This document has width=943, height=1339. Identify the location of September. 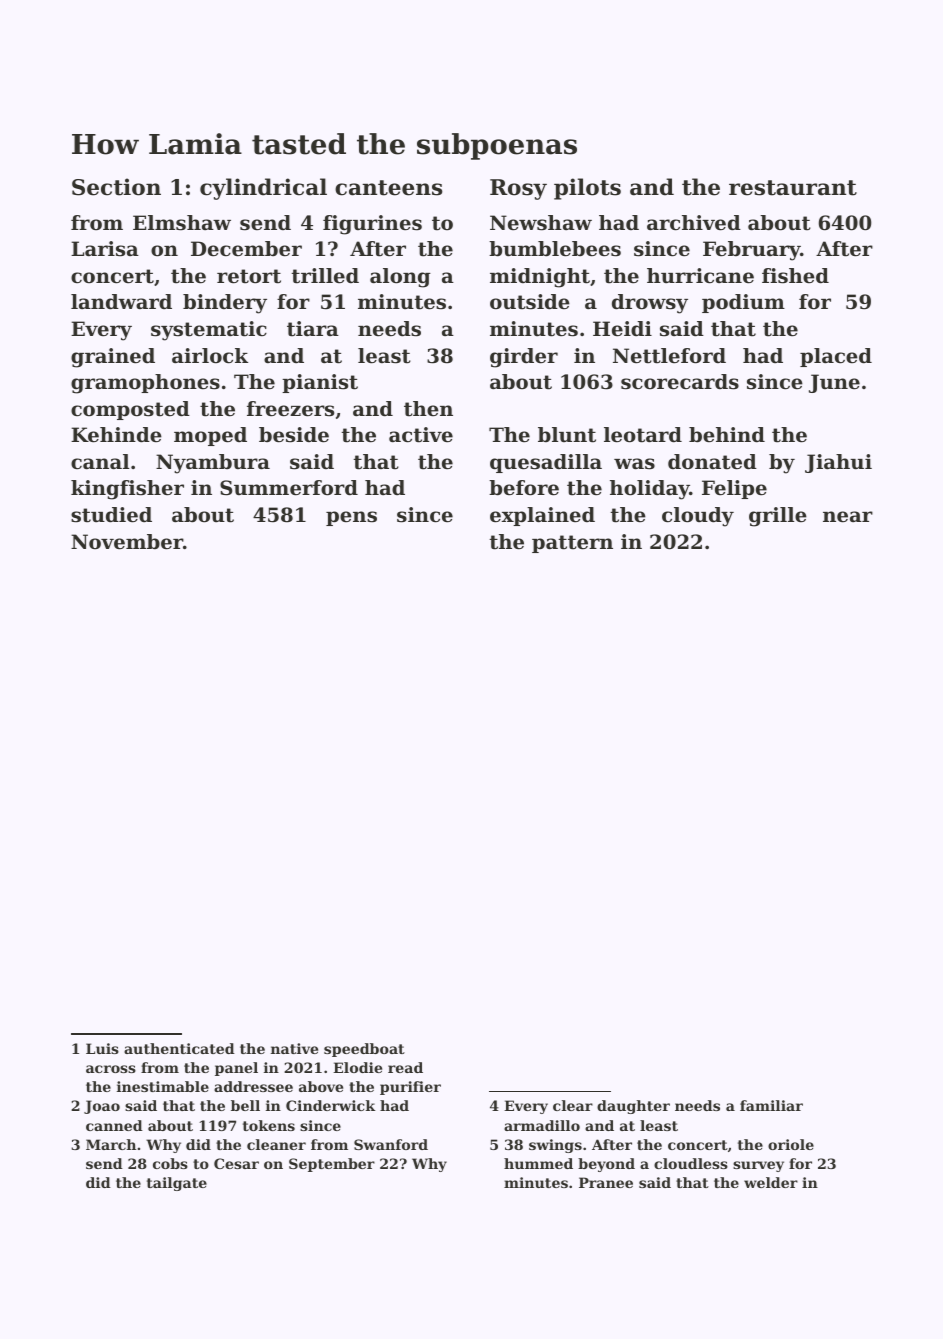
(332, 1165).
